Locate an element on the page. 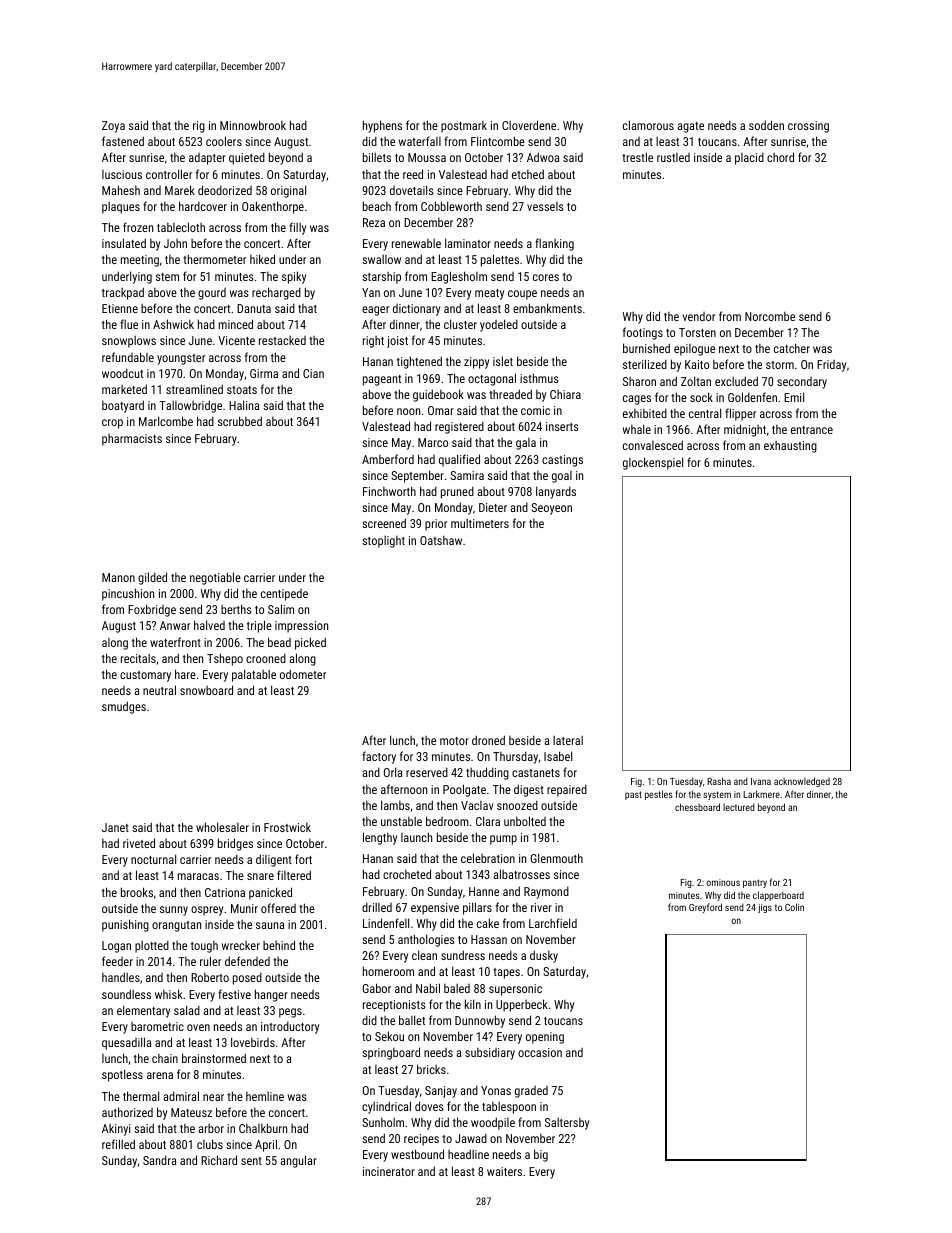  luscious is located at coordinates (122, 174).
